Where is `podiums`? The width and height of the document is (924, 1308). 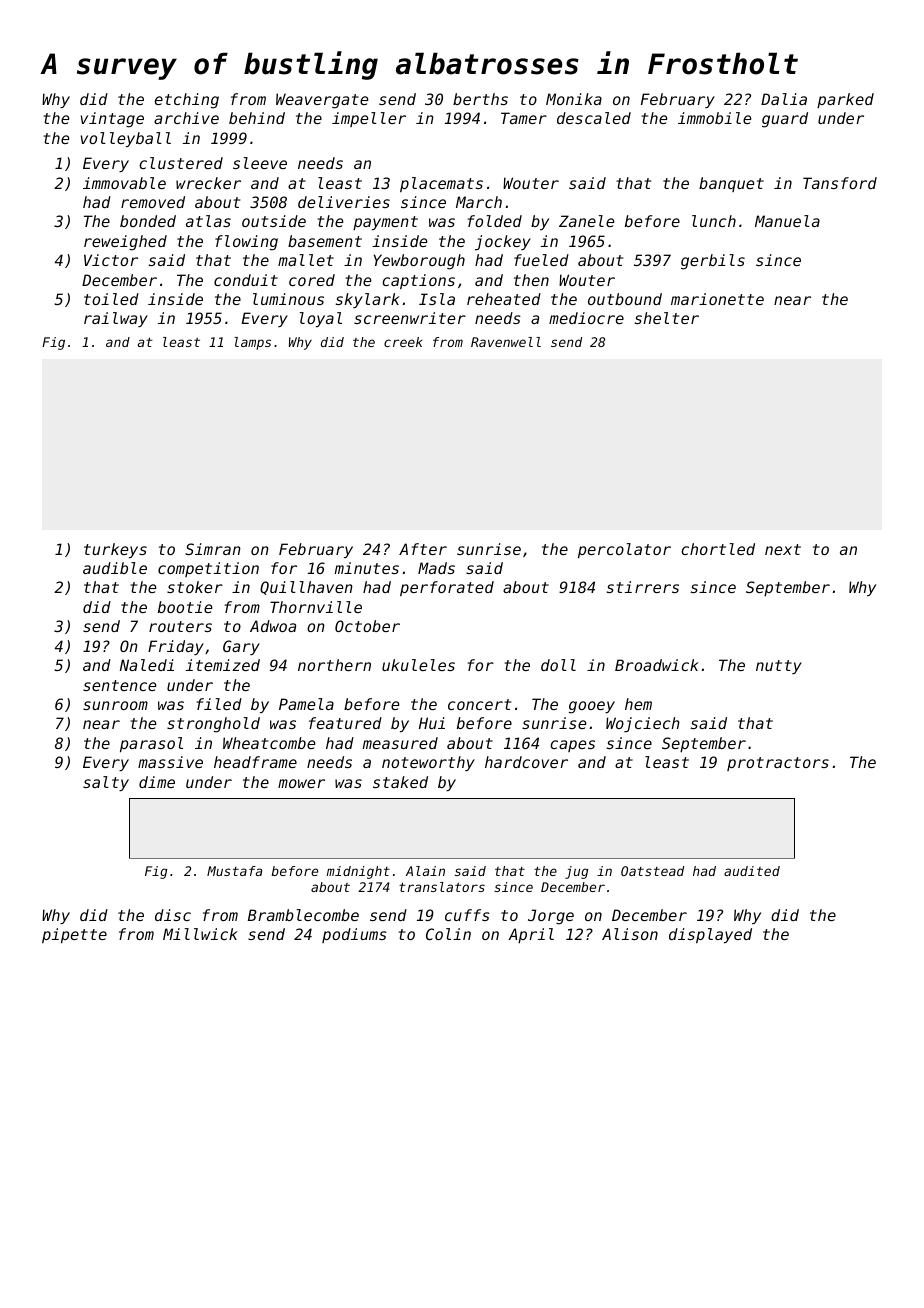 podiums is located at coordinates (354, 935).
